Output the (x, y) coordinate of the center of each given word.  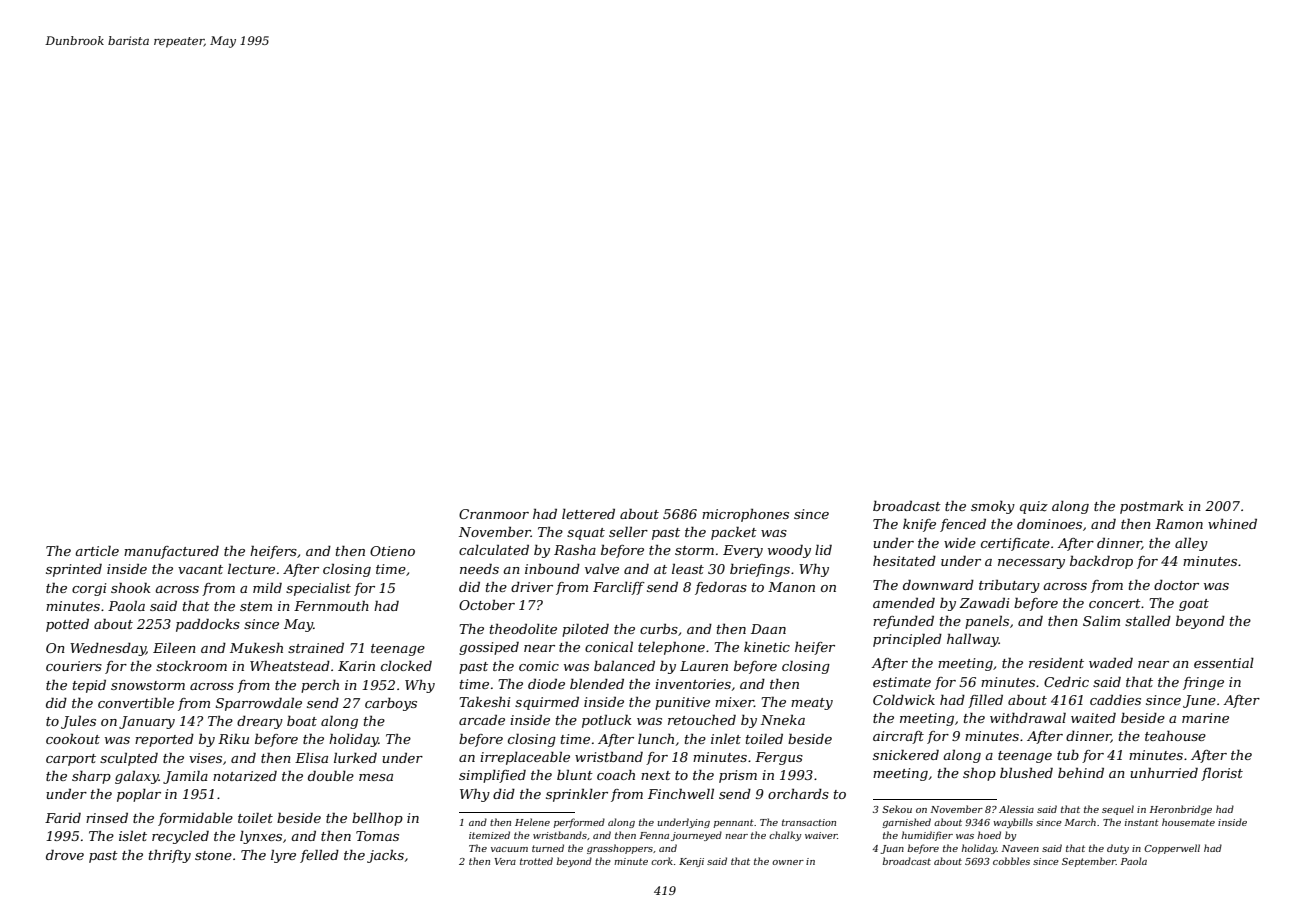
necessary (1031, 564)
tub (1068, 755)
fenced (963, 525)
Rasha (575, 550)
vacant (200, 569)
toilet (255, 818)
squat (586, 534)
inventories (693, 684)
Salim (1101, 621)
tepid (89, 686)
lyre (283, 856)
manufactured (171, 552)
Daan (768, 629)
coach (616, 775)
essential (1224, 663)
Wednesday (108, 649)
